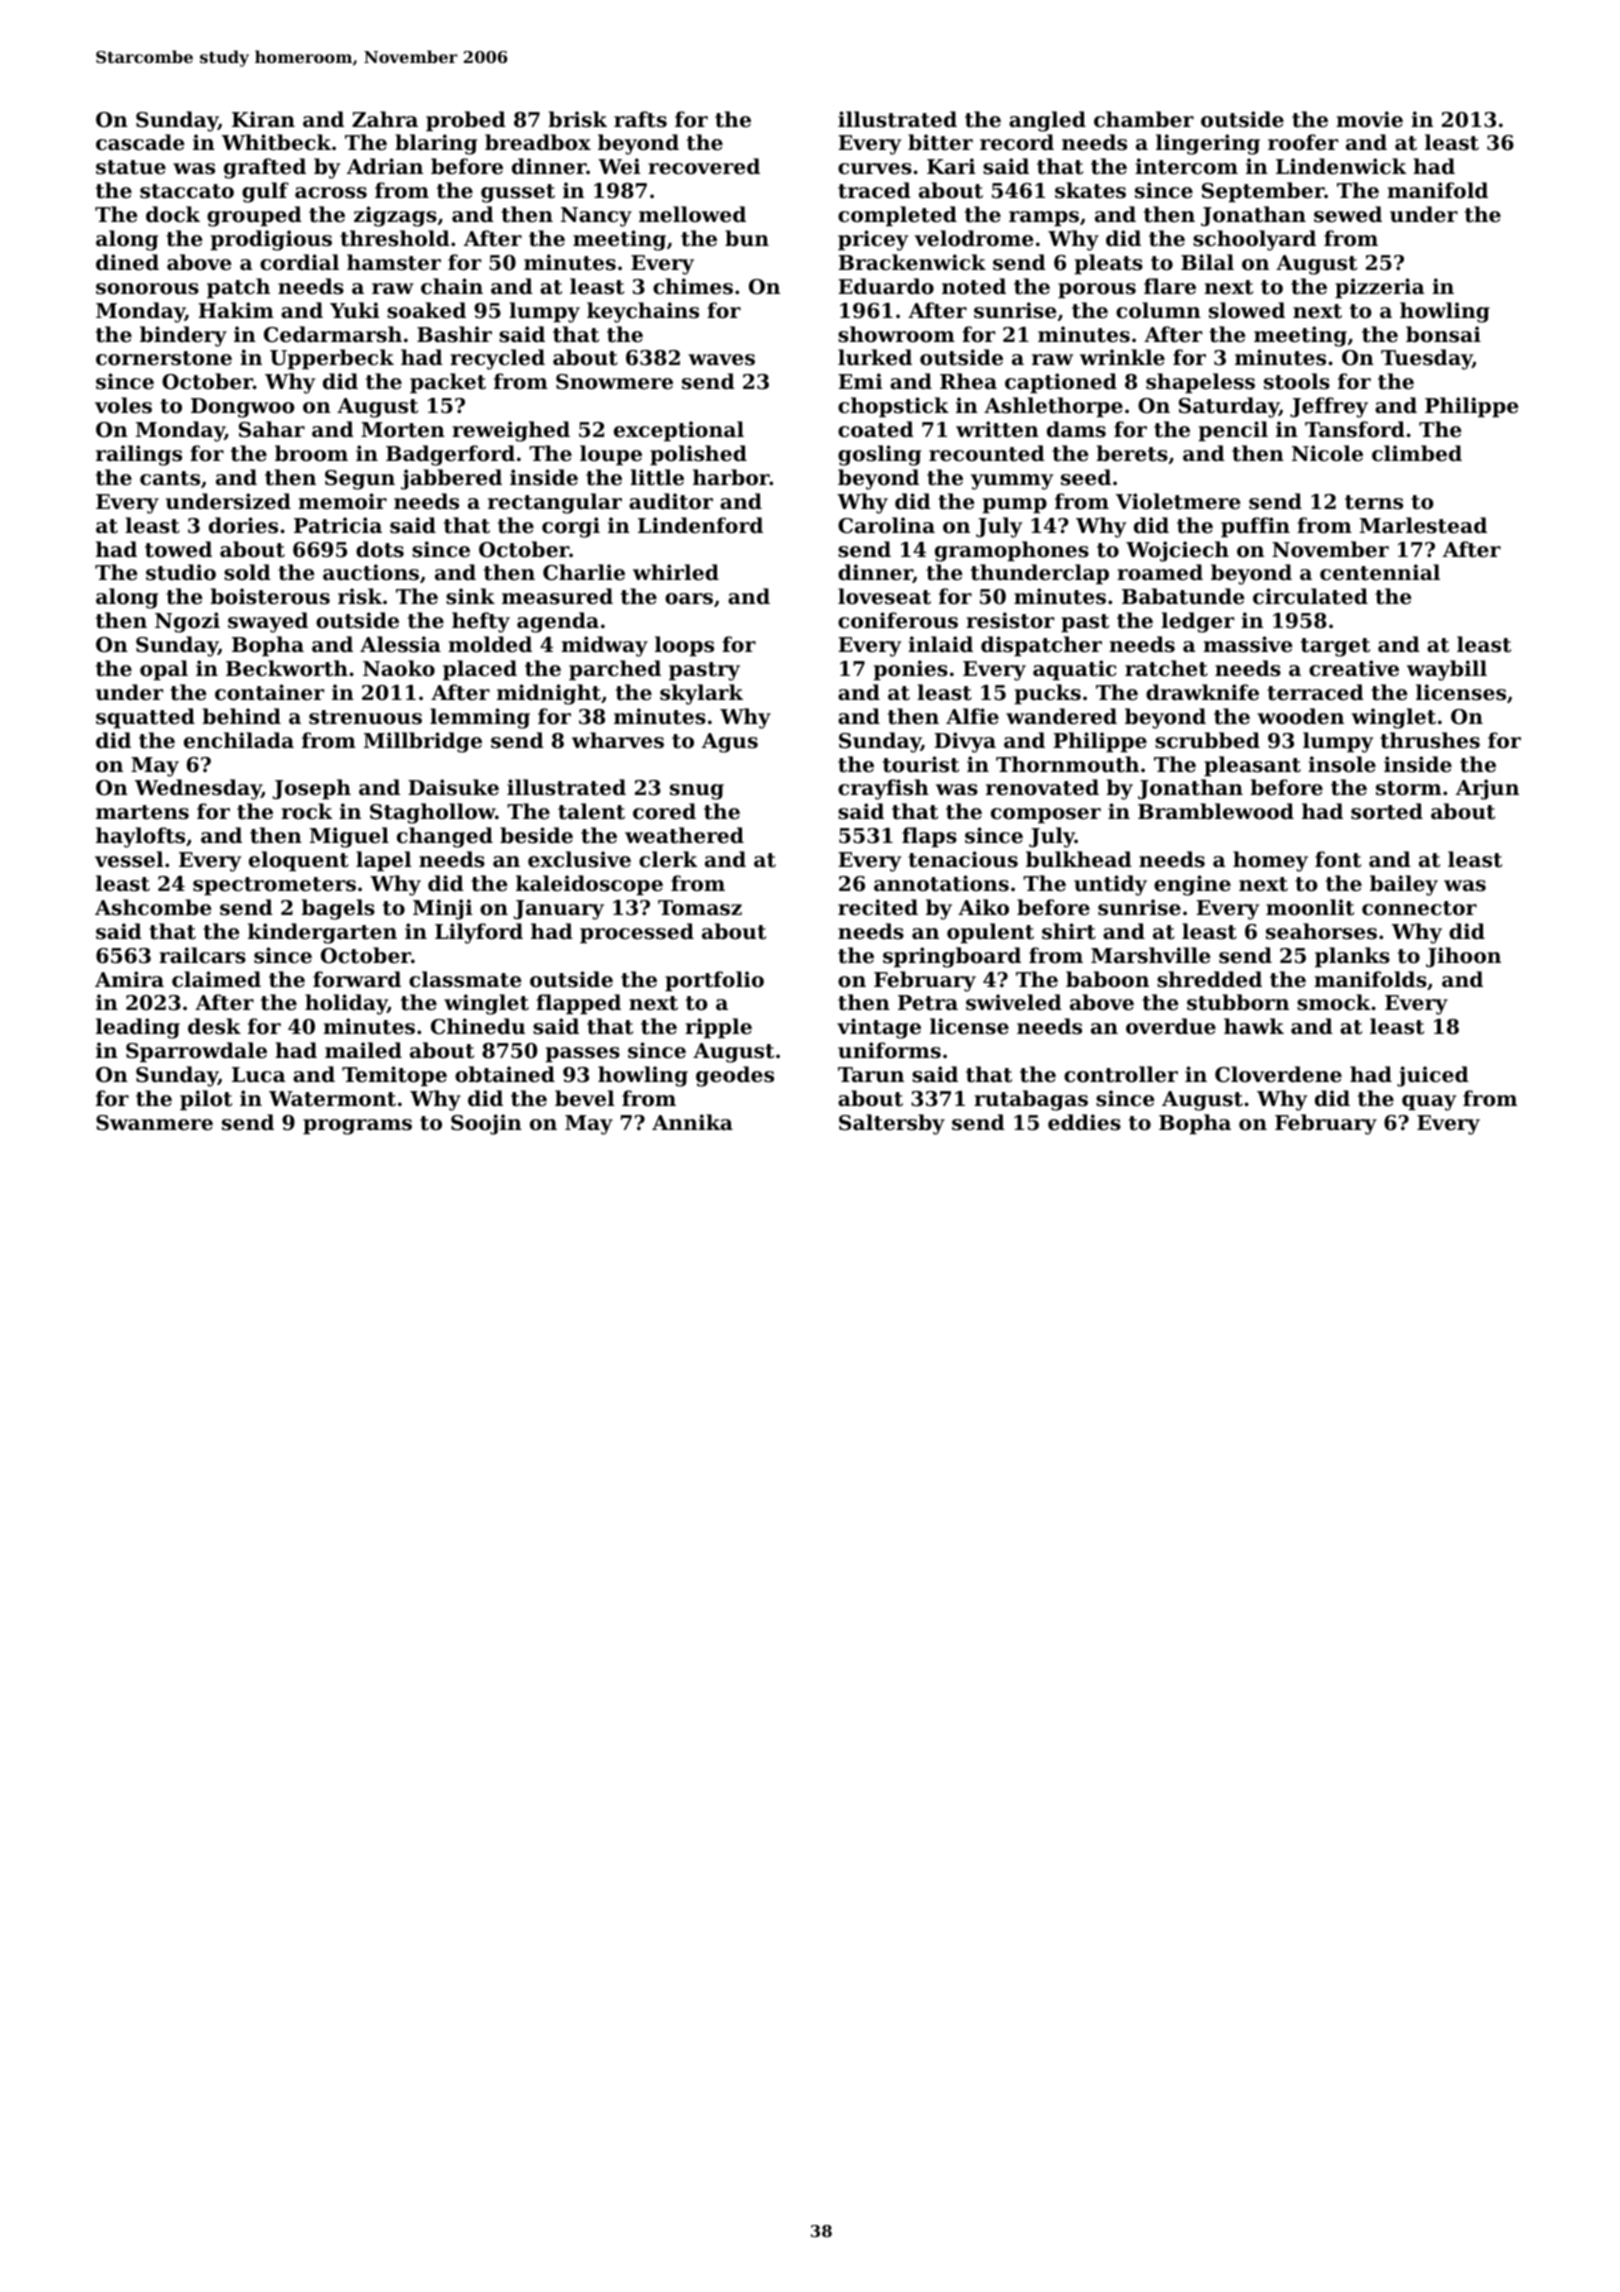 The height and width of the image is (2292, 1620). Describe the element at coordinates (730, 743) in the image. I see `Agus` at that location.
